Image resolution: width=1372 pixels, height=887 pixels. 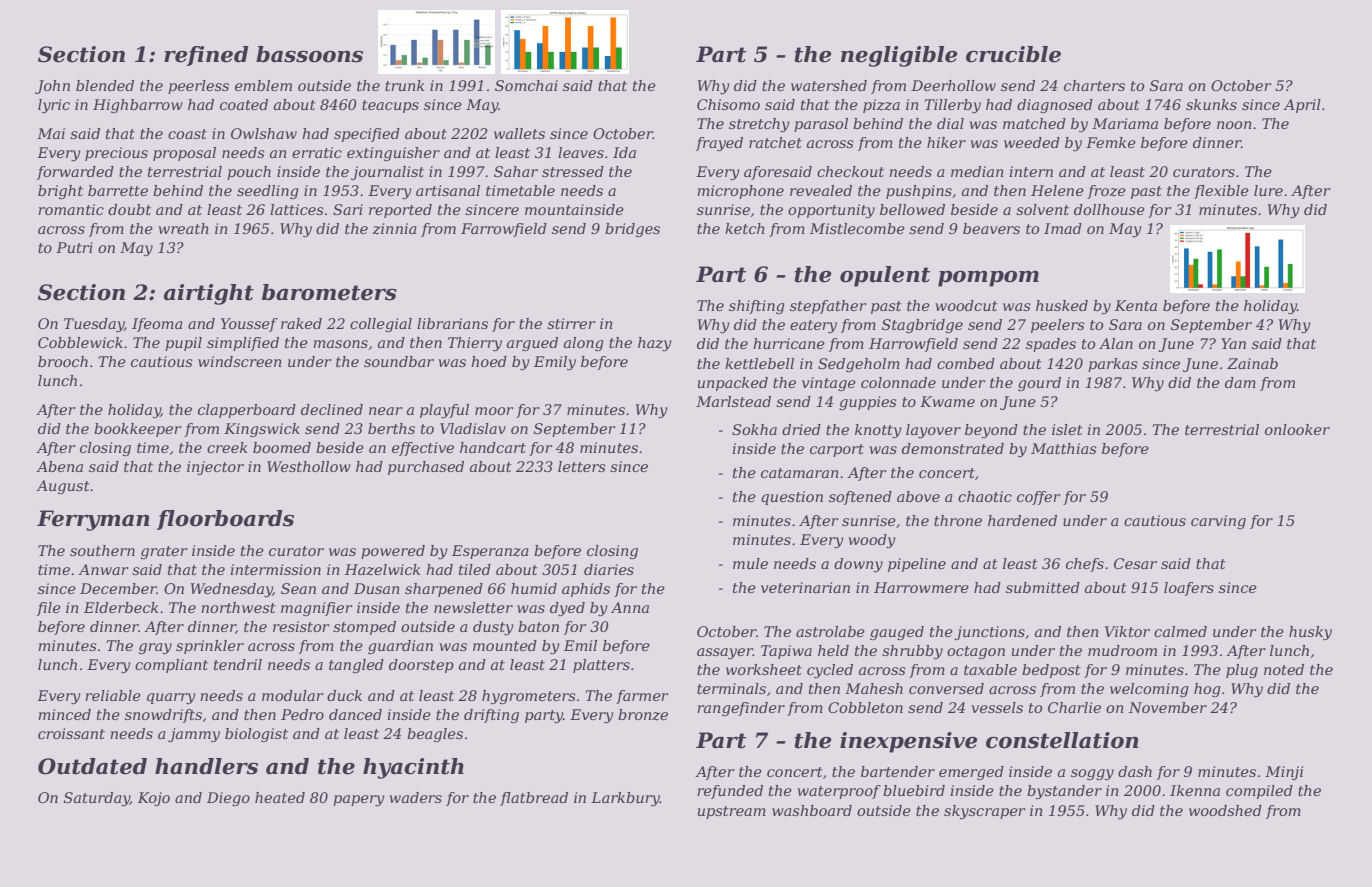 What do you see at coordinates (859, 365) in the image?
I see `Sedgeholm` at bounding box center [859, 365].
